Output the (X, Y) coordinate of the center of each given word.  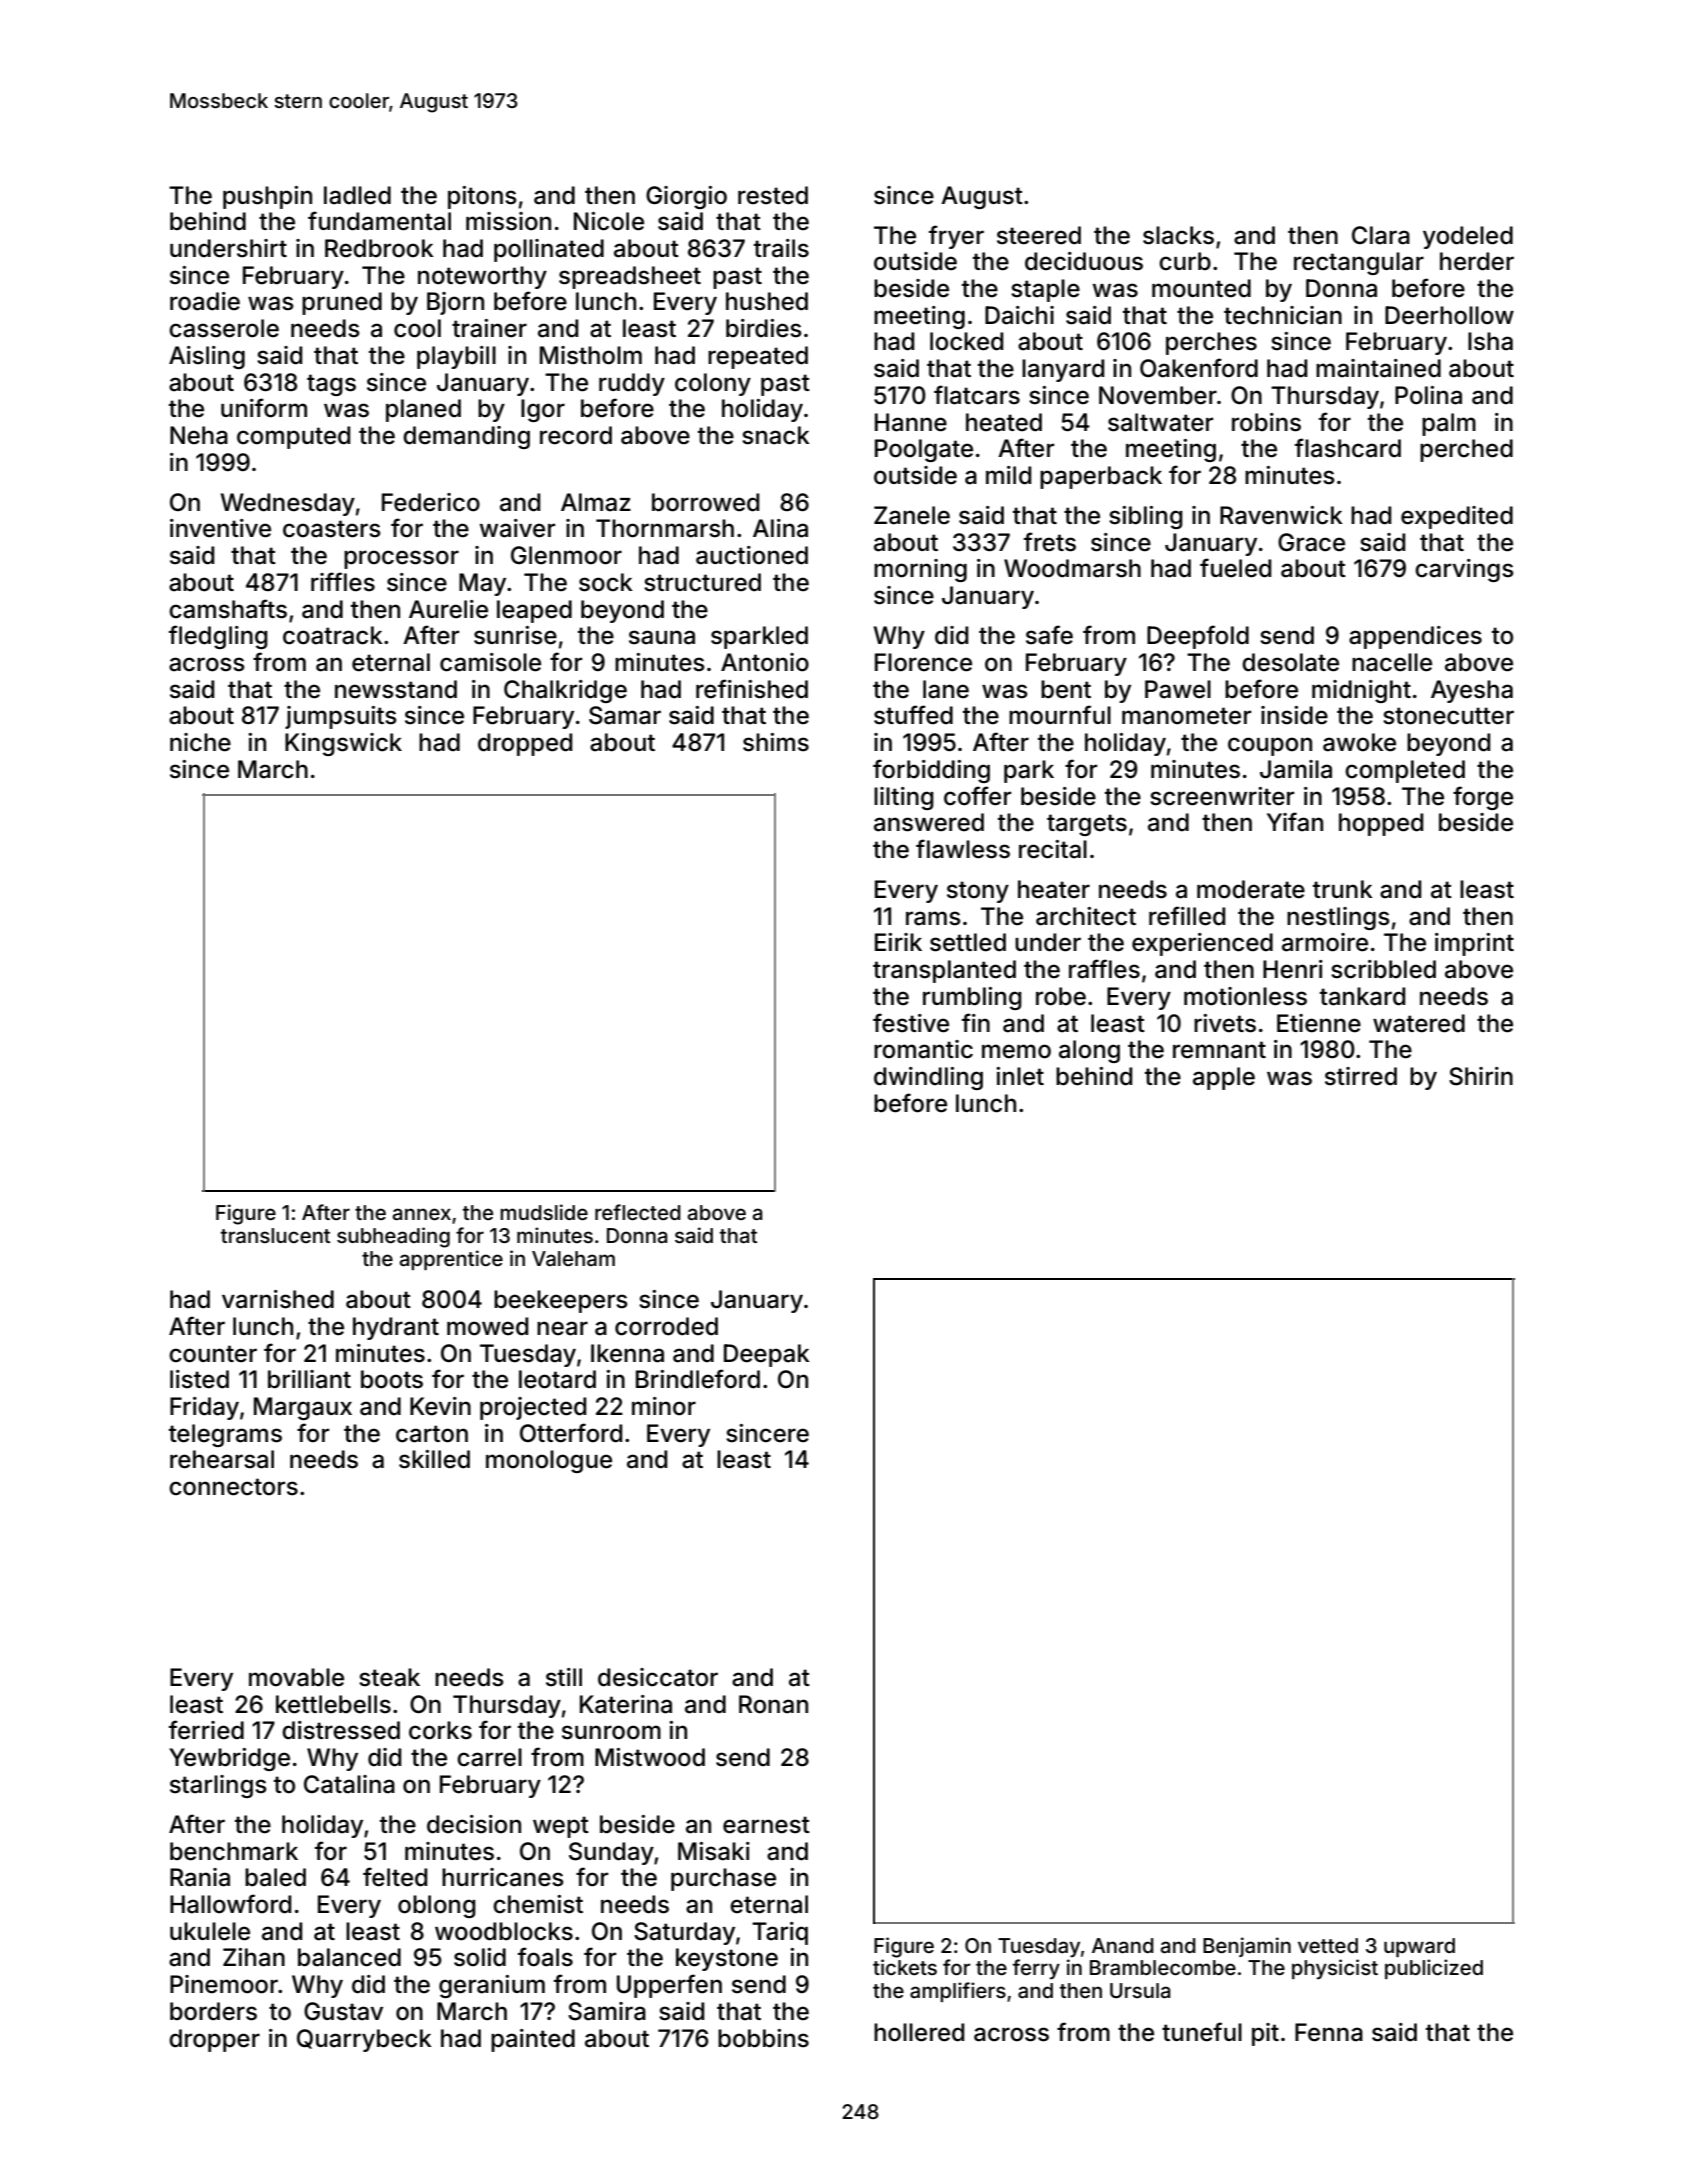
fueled (1235, 568)
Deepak (767, 1355)
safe (1049, 635)
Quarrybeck (364, 2040)
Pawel (1178, 689)
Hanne (911, 422)
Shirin (1481, 1076)
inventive (220, 528)
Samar (625, 715)
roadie (205, 301)
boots (392, 1379)
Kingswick (343, 744)
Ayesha (1472, 691)
